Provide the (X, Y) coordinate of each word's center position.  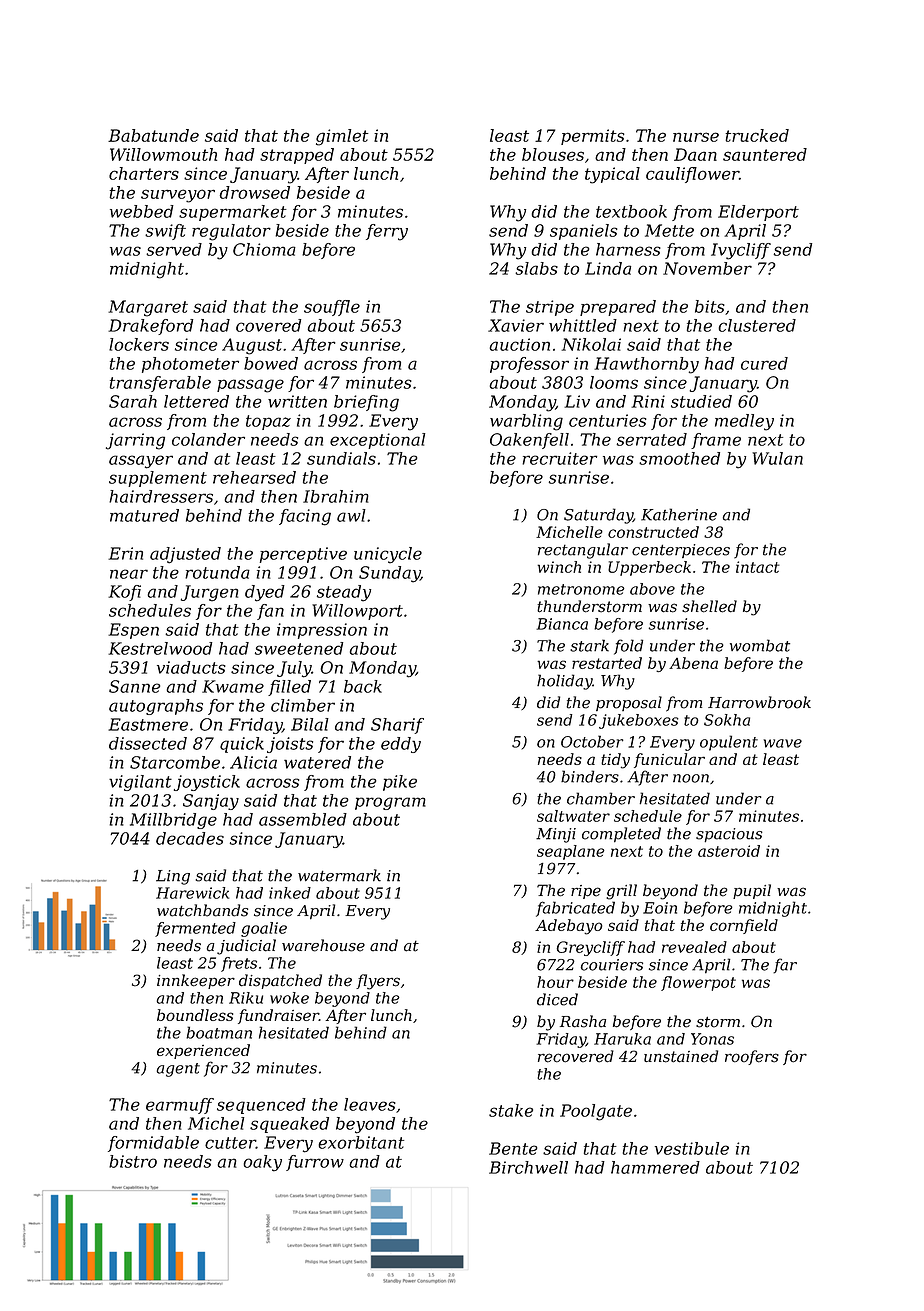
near (129, 574)
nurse (696, 137)
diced (557, 999)
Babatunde (153, 135)
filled (289, 688)
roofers (752, 1057)
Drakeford (150, 327)
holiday (564, 682)
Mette (669, 230)
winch (559, 567)
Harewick (192, 893)
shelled (709, 606)
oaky (262, 1163)
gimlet (342, 137)
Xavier (516, 325)
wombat (760, 645)
